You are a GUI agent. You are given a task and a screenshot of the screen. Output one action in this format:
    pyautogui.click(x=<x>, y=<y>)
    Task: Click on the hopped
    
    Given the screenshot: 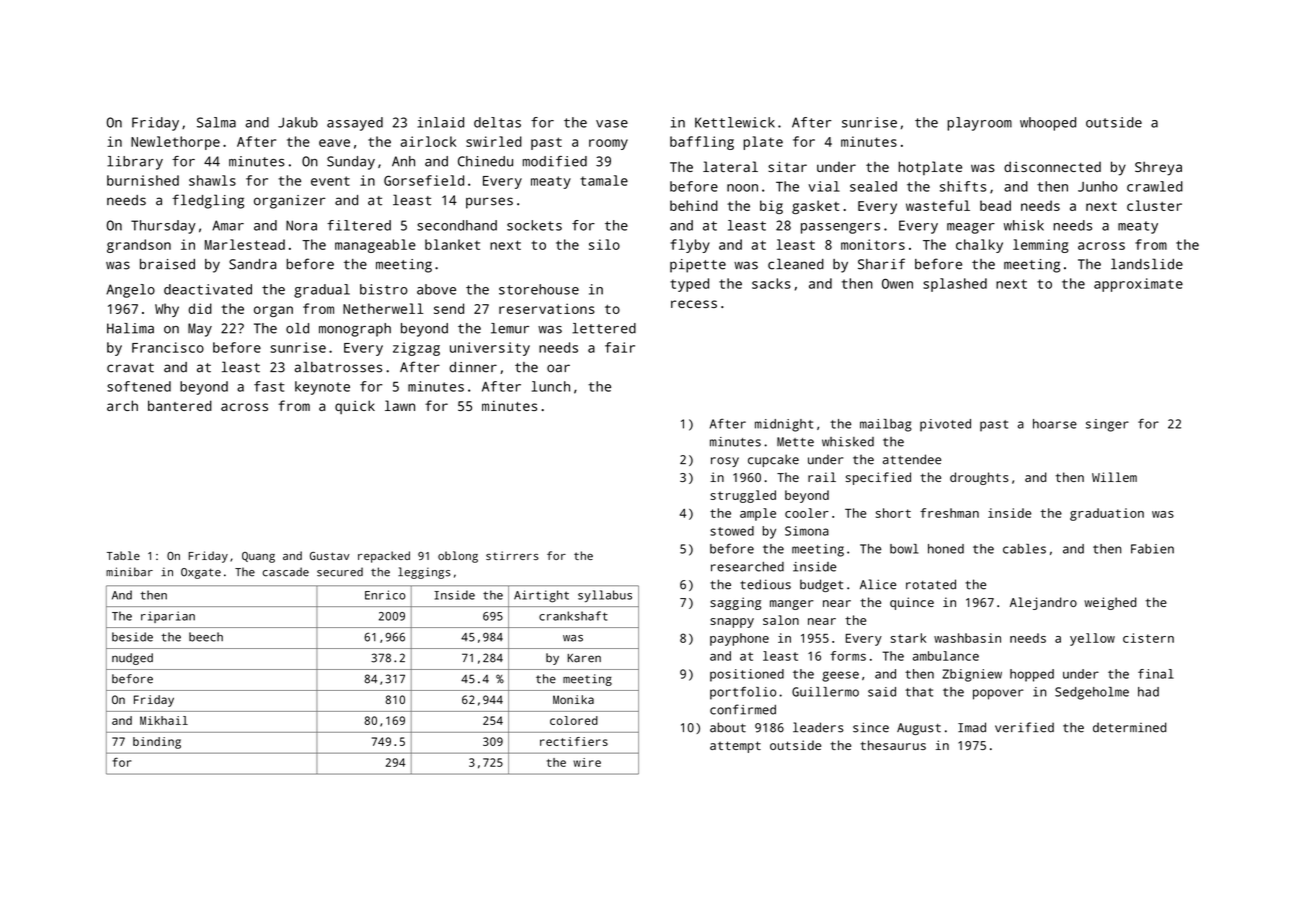 What is the action you would take?
    pyautogui.click(x=1032, y=675)
